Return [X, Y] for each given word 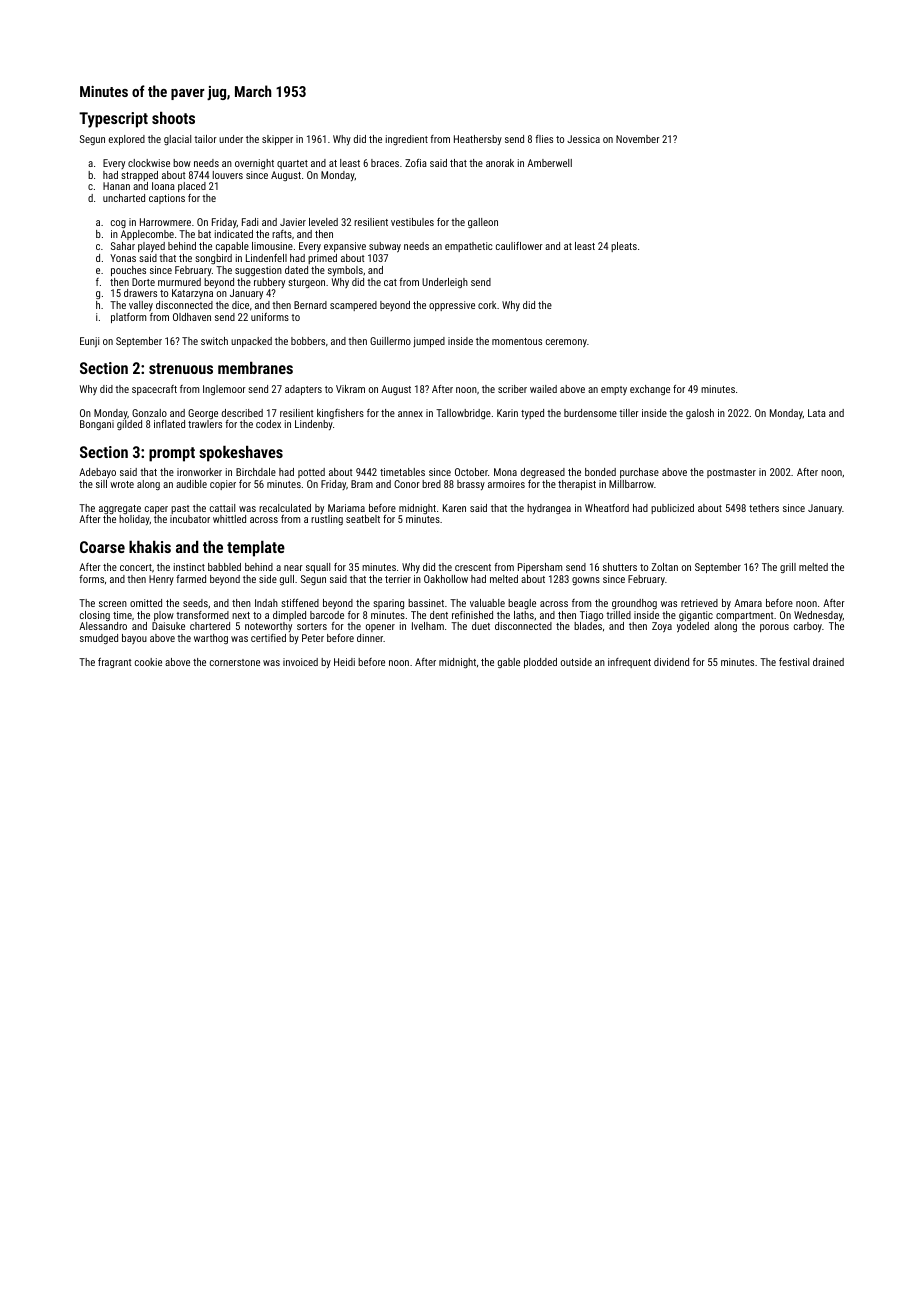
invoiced [300, 662]
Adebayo [97, 473]
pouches [128, 271]
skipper [277, 140]
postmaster [731, 473]
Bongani [97, 425]
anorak [500, 163]
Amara [748, 603]
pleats [624, 247]
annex [410, 414]
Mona [505, 472]
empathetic [468, 247]
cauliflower [519, 246]
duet [481, 626]
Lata [817, 413]
